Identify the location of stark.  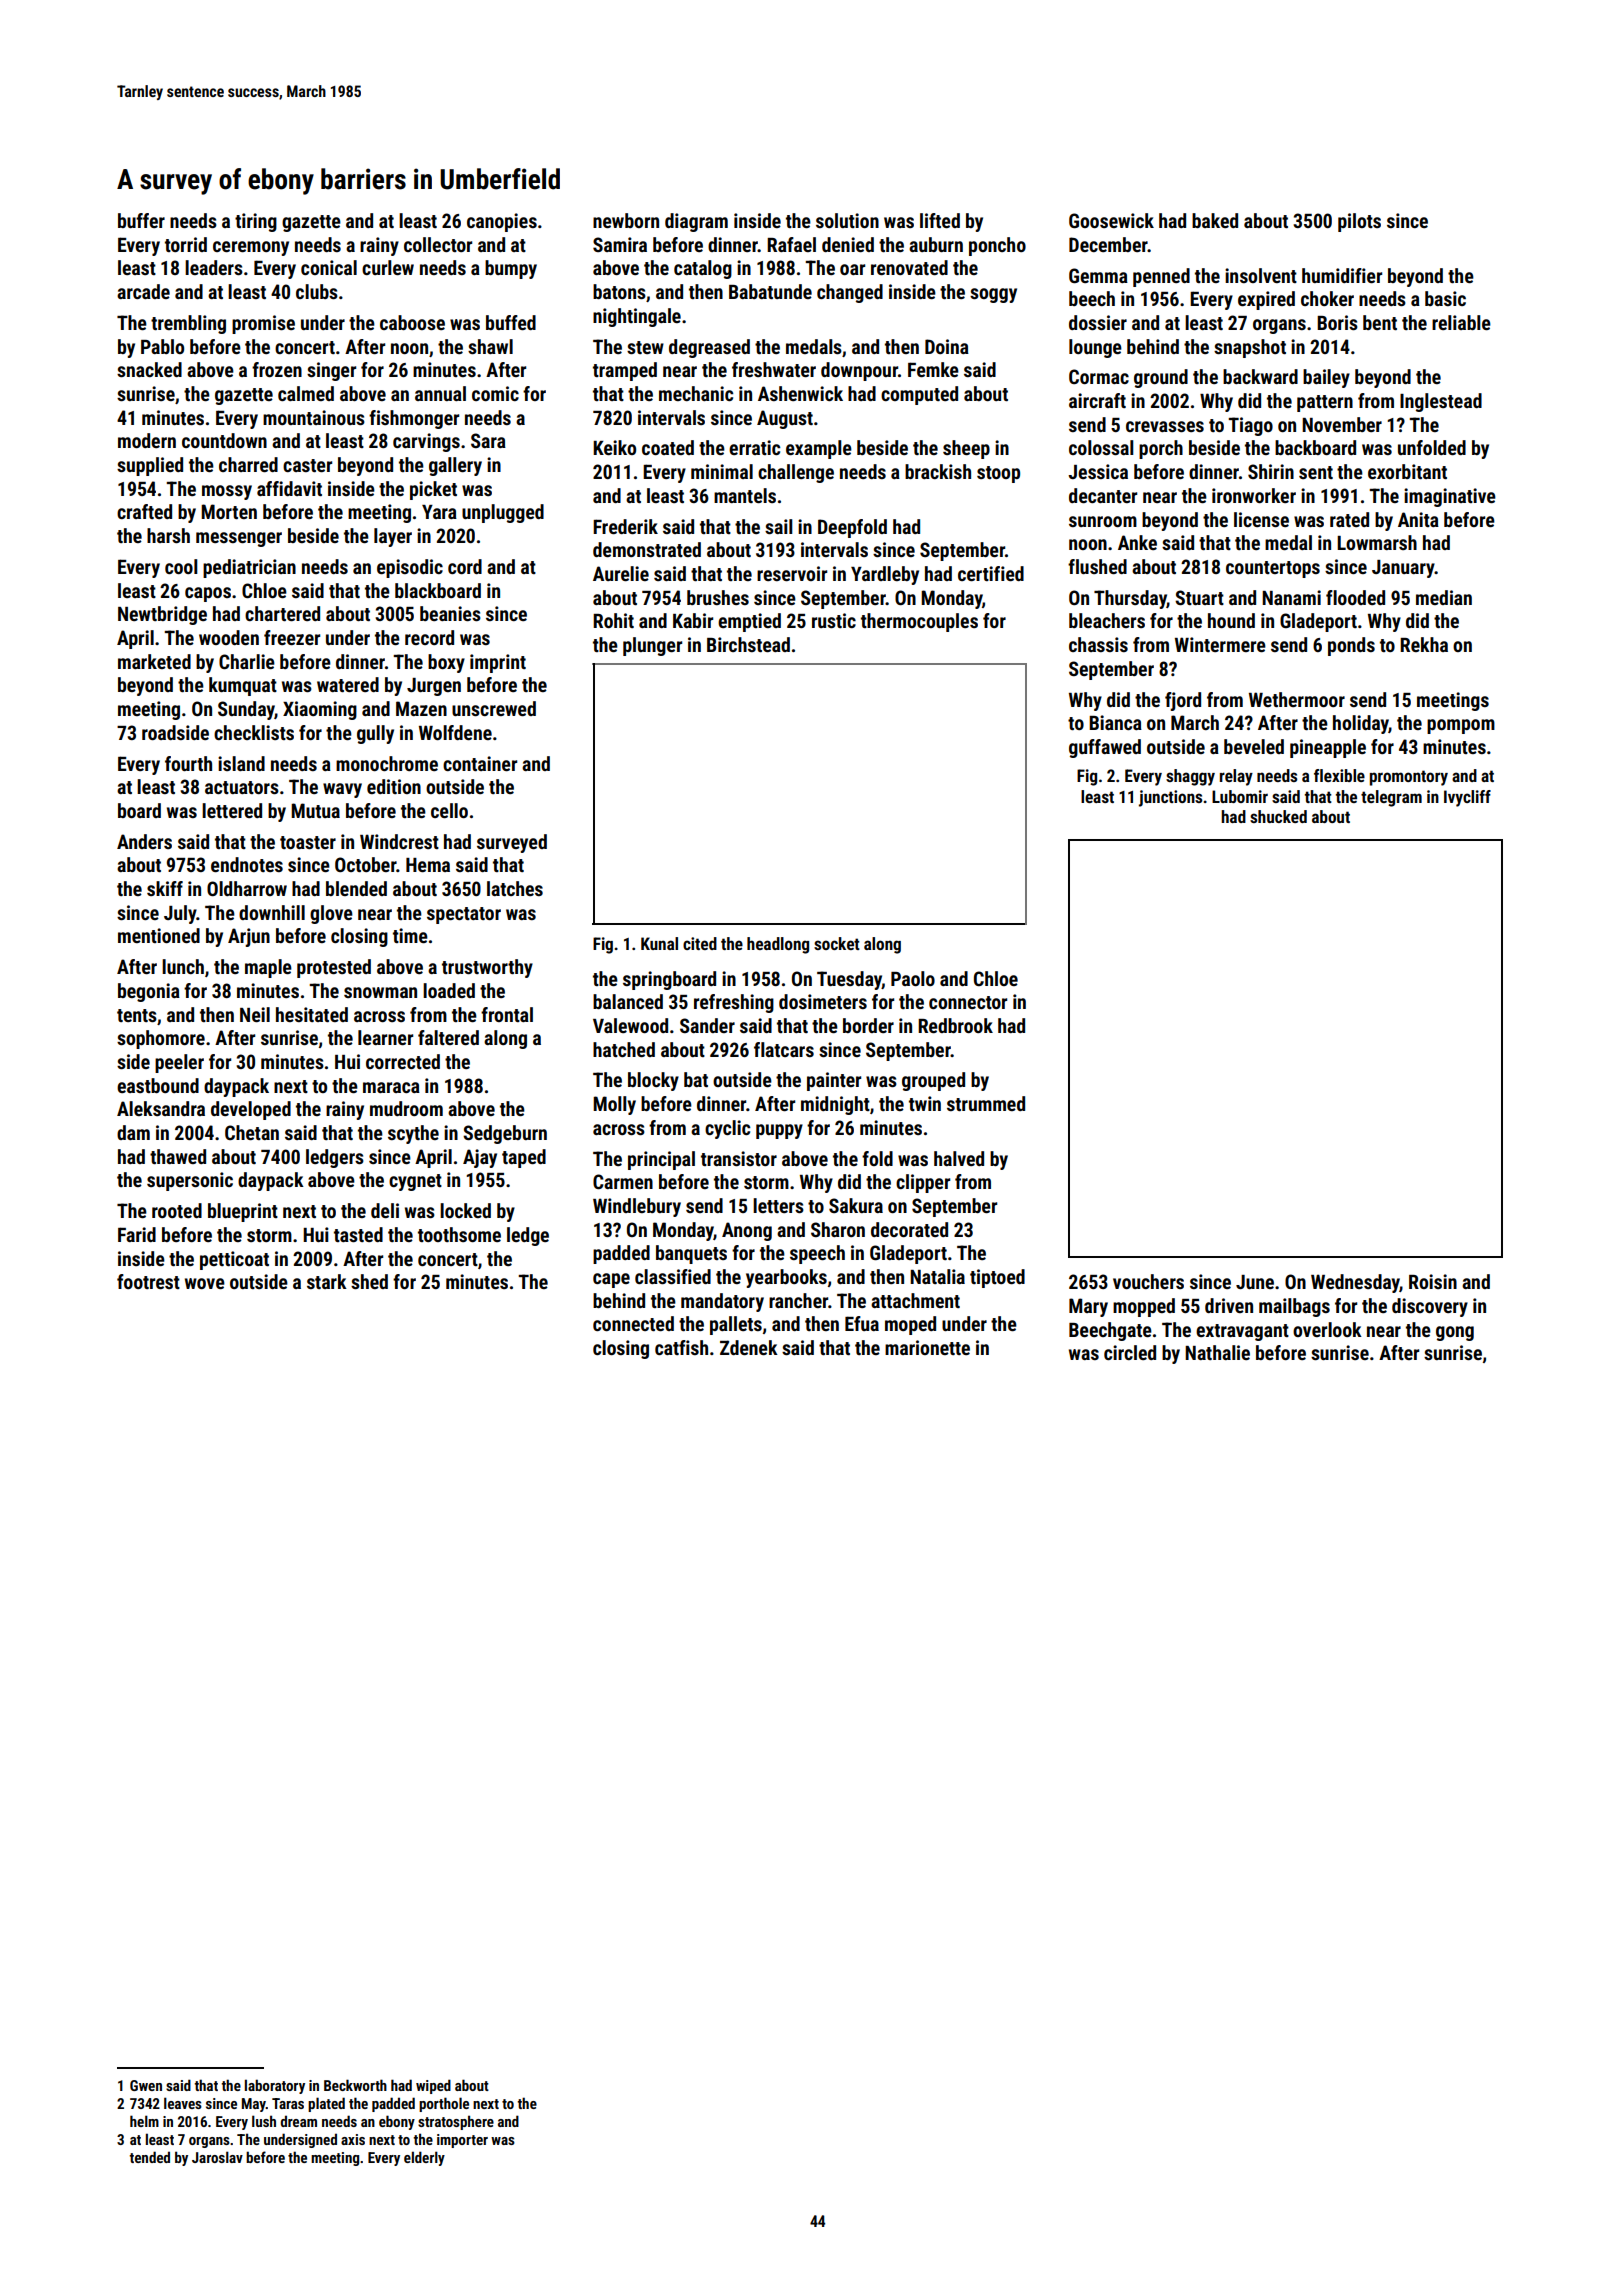
(327, 1281).
